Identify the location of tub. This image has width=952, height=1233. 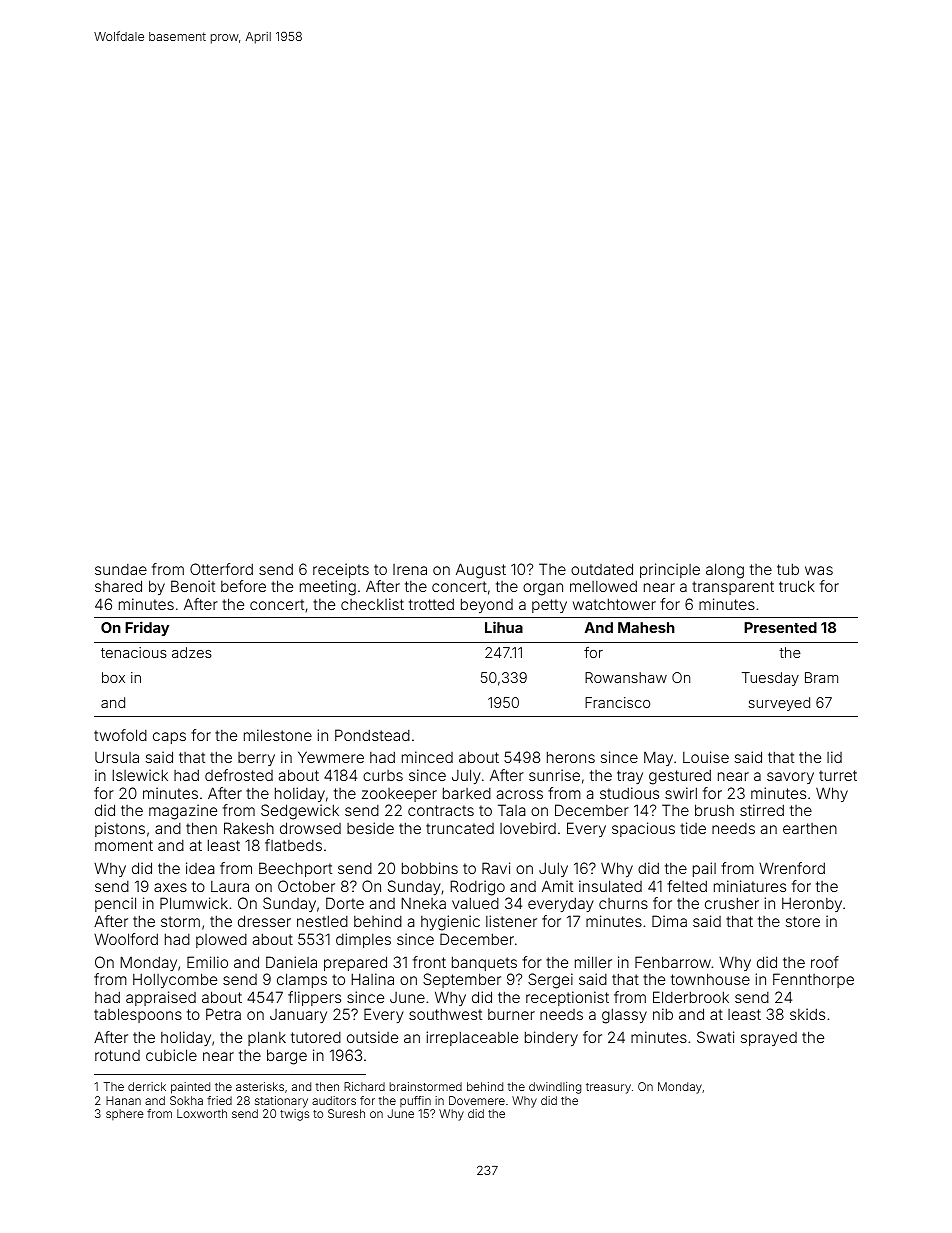
(788, 569).
